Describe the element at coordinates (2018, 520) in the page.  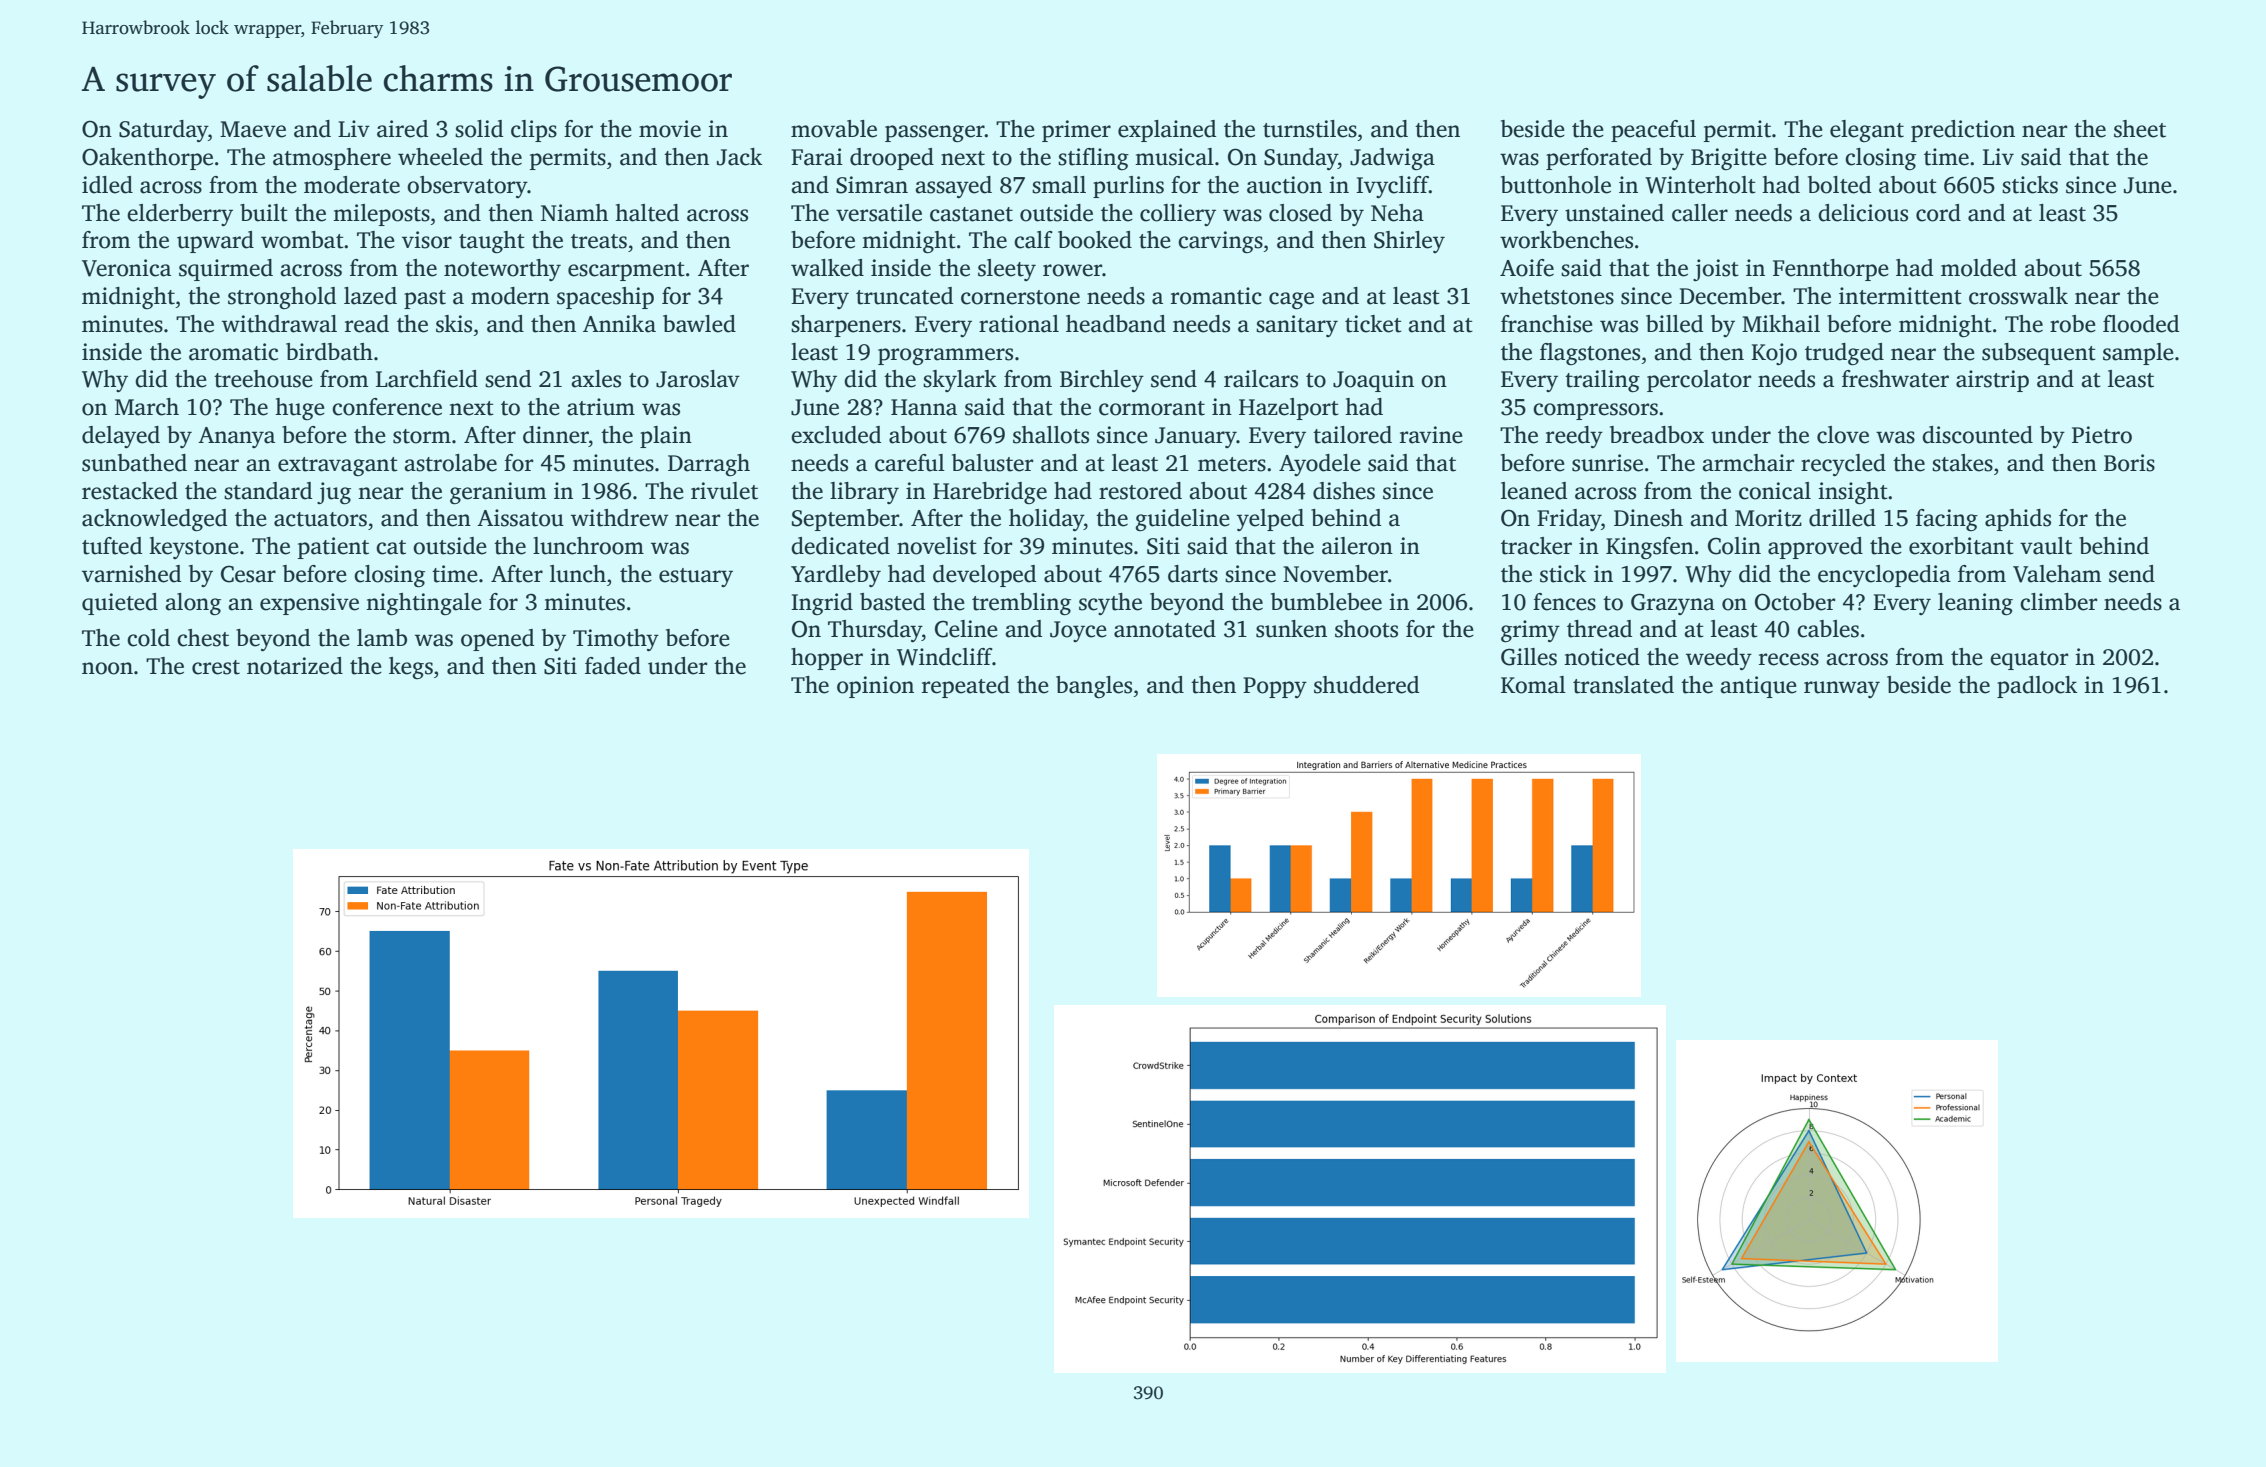
I see `aphids` at that location.
